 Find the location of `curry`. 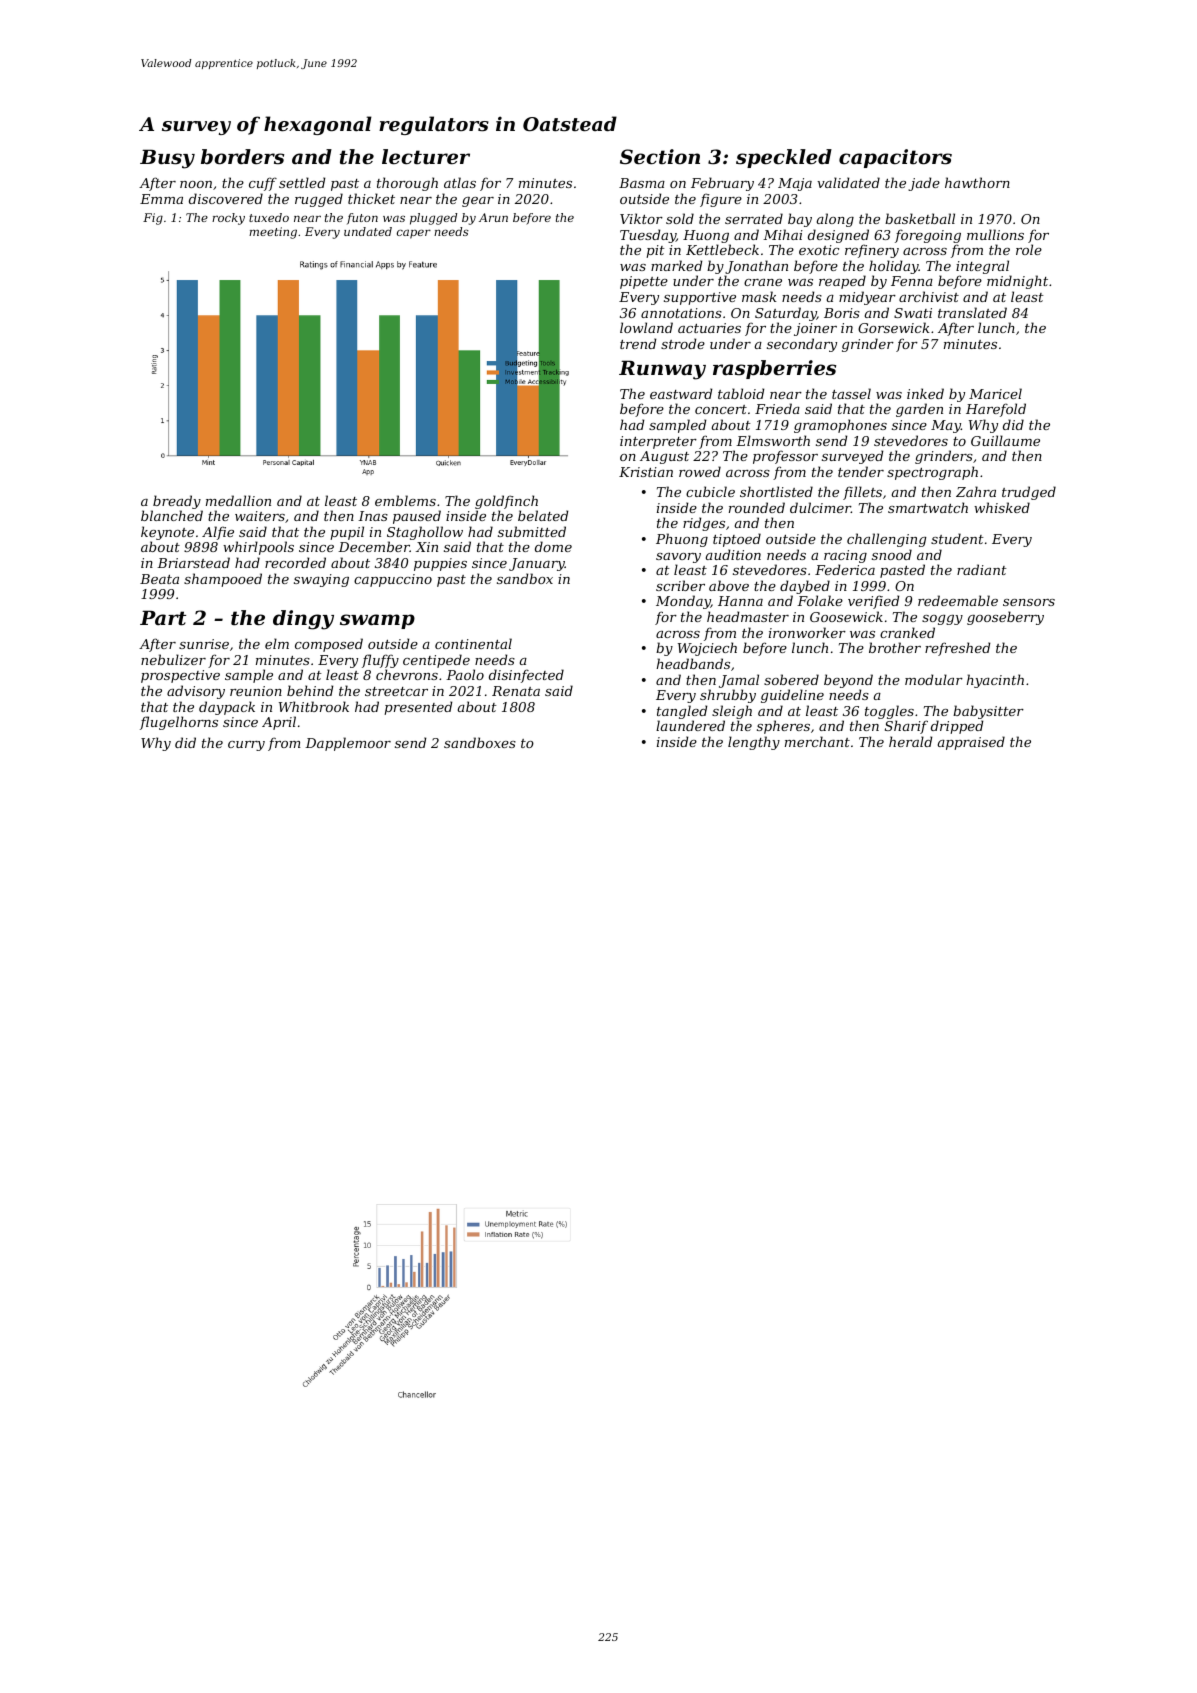

curry is located at coordinates (246, 746).
